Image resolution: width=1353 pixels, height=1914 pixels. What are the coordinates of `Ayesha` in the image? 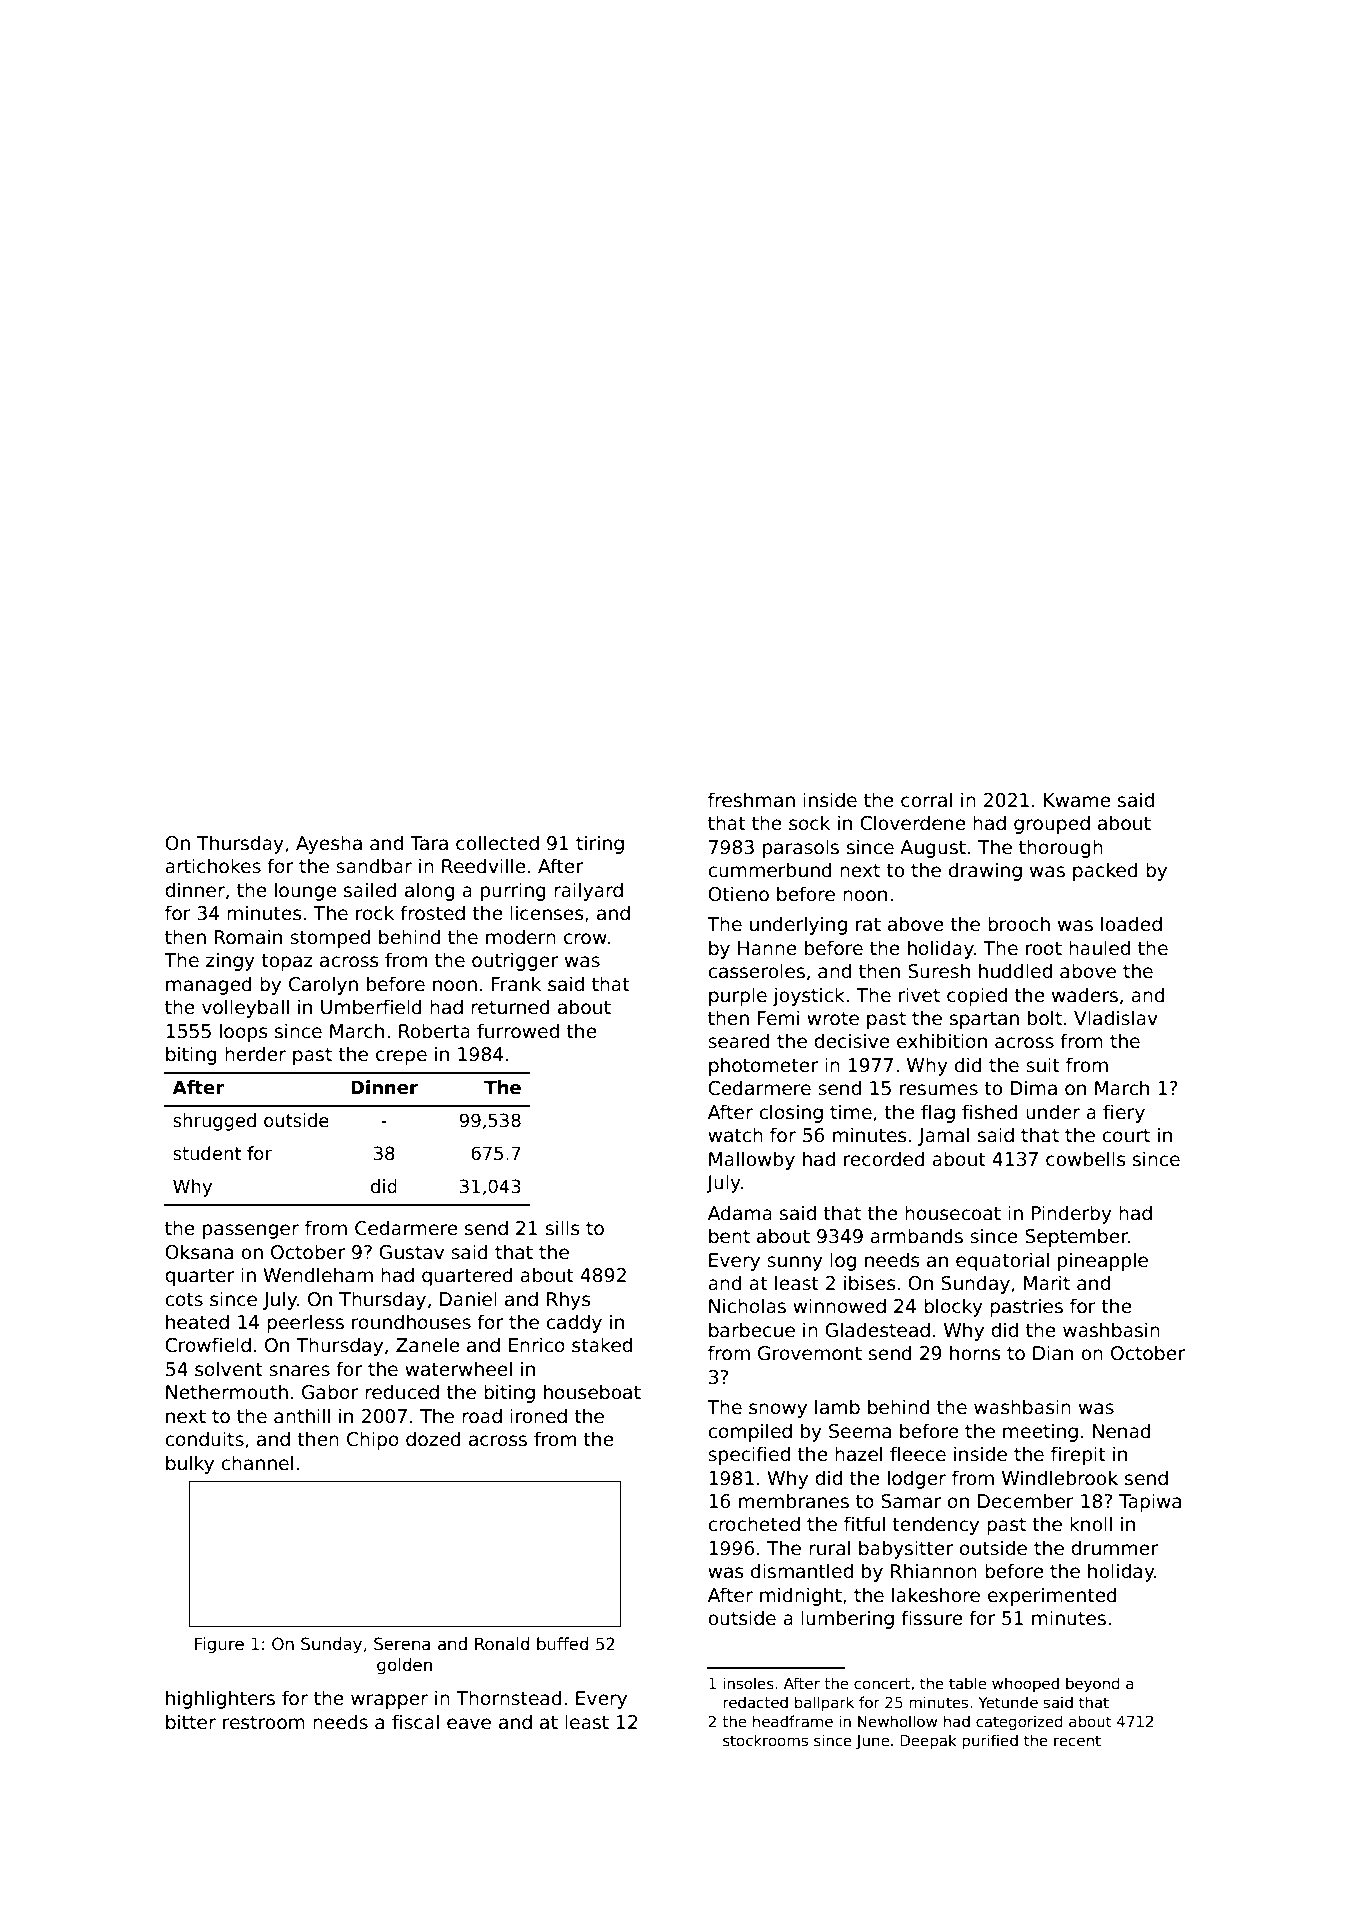 It's located at (329, 844).
